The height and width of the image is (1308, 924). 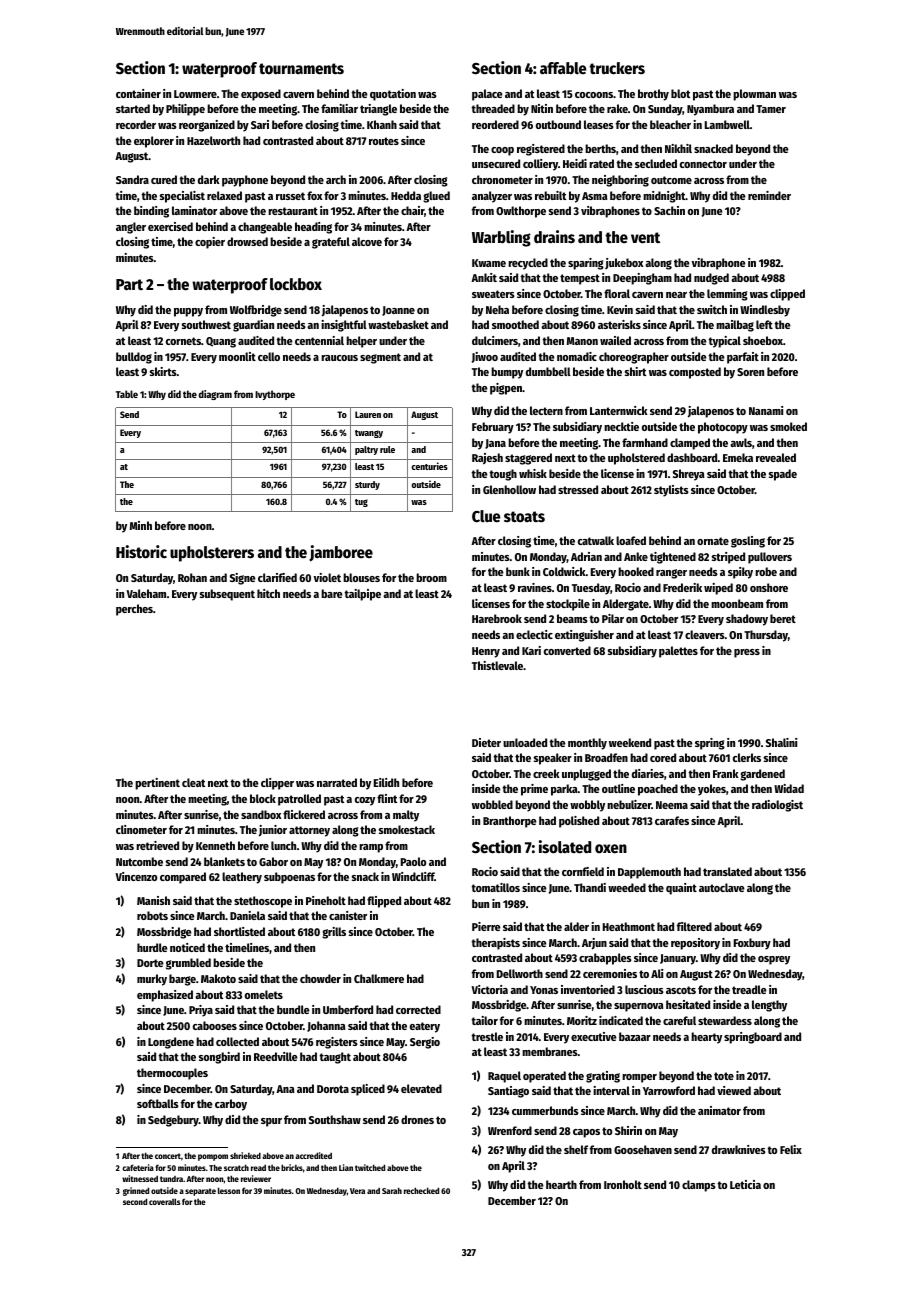 What do you see at coordinates (545, 1110) in the image?
I see `cummerbunds` at bounding box center [545, 1110].
